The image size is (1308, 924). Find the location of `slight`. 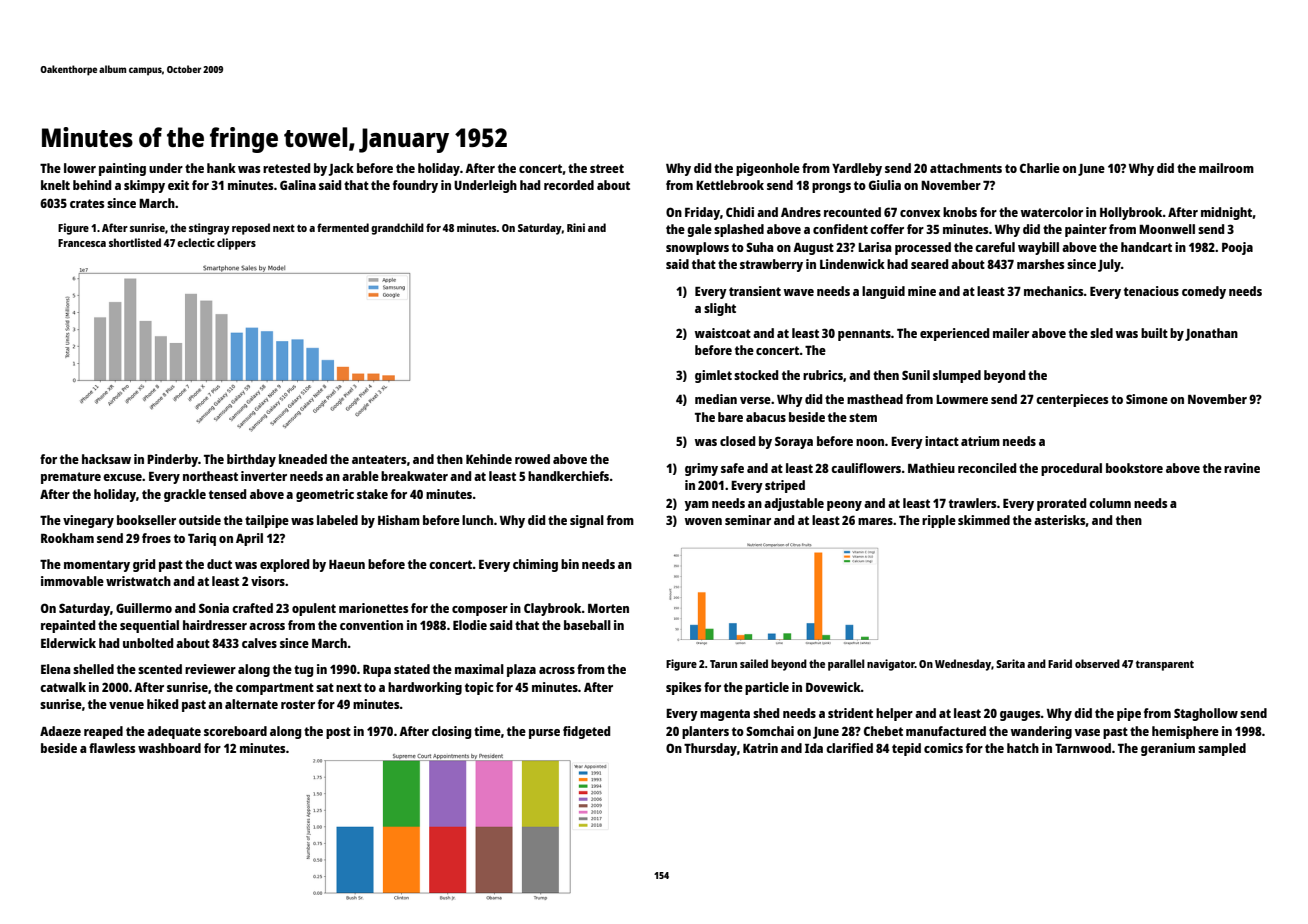

slight is located at coordinates (720, 309).
